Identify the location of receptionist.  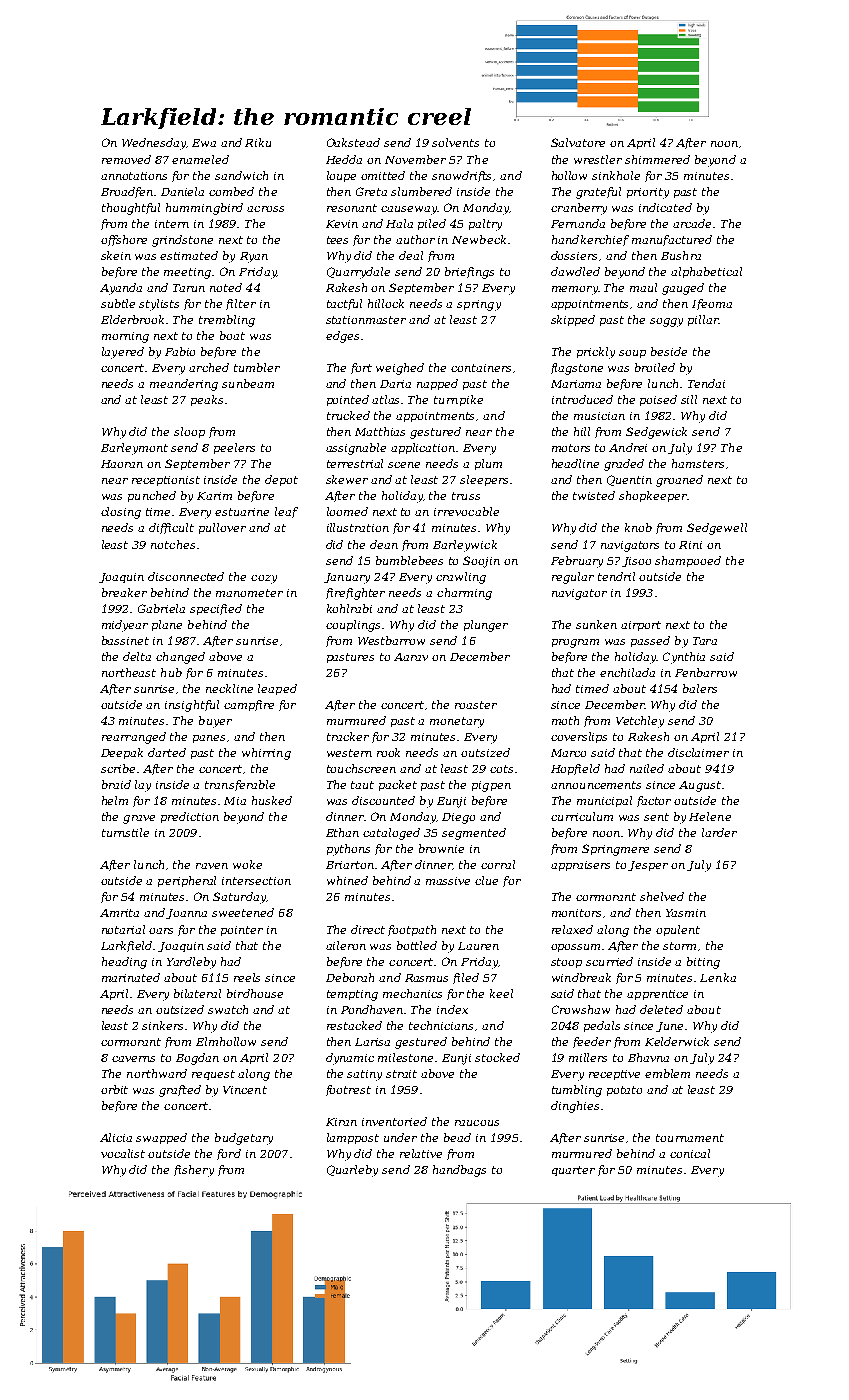
(166, 481).
